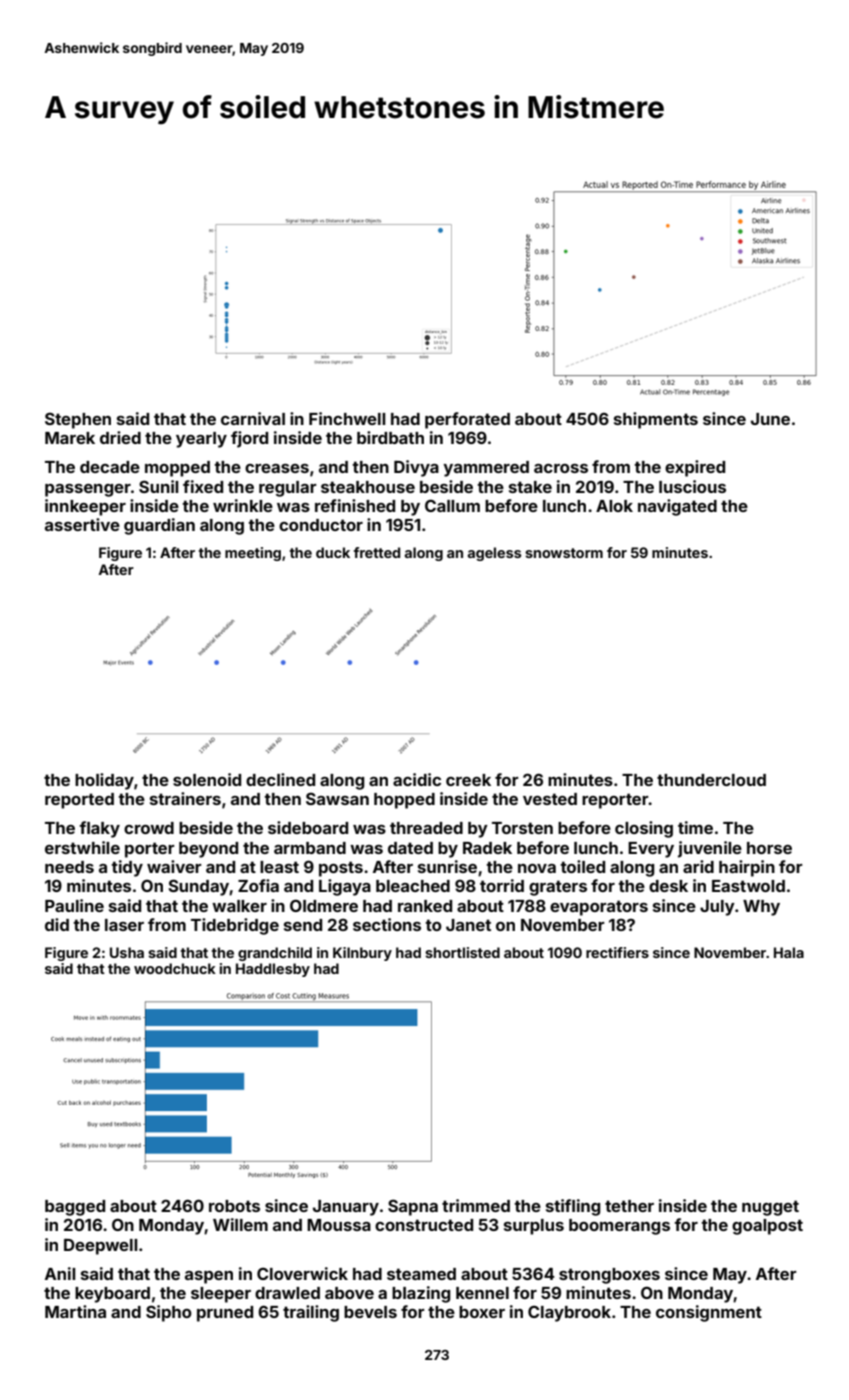 The height and width of the screenshot is (1400, 849). What do you see at coordinates (347, 418) in the screenshot?
I see `Finchwell` at bounding box center [347, 418].
